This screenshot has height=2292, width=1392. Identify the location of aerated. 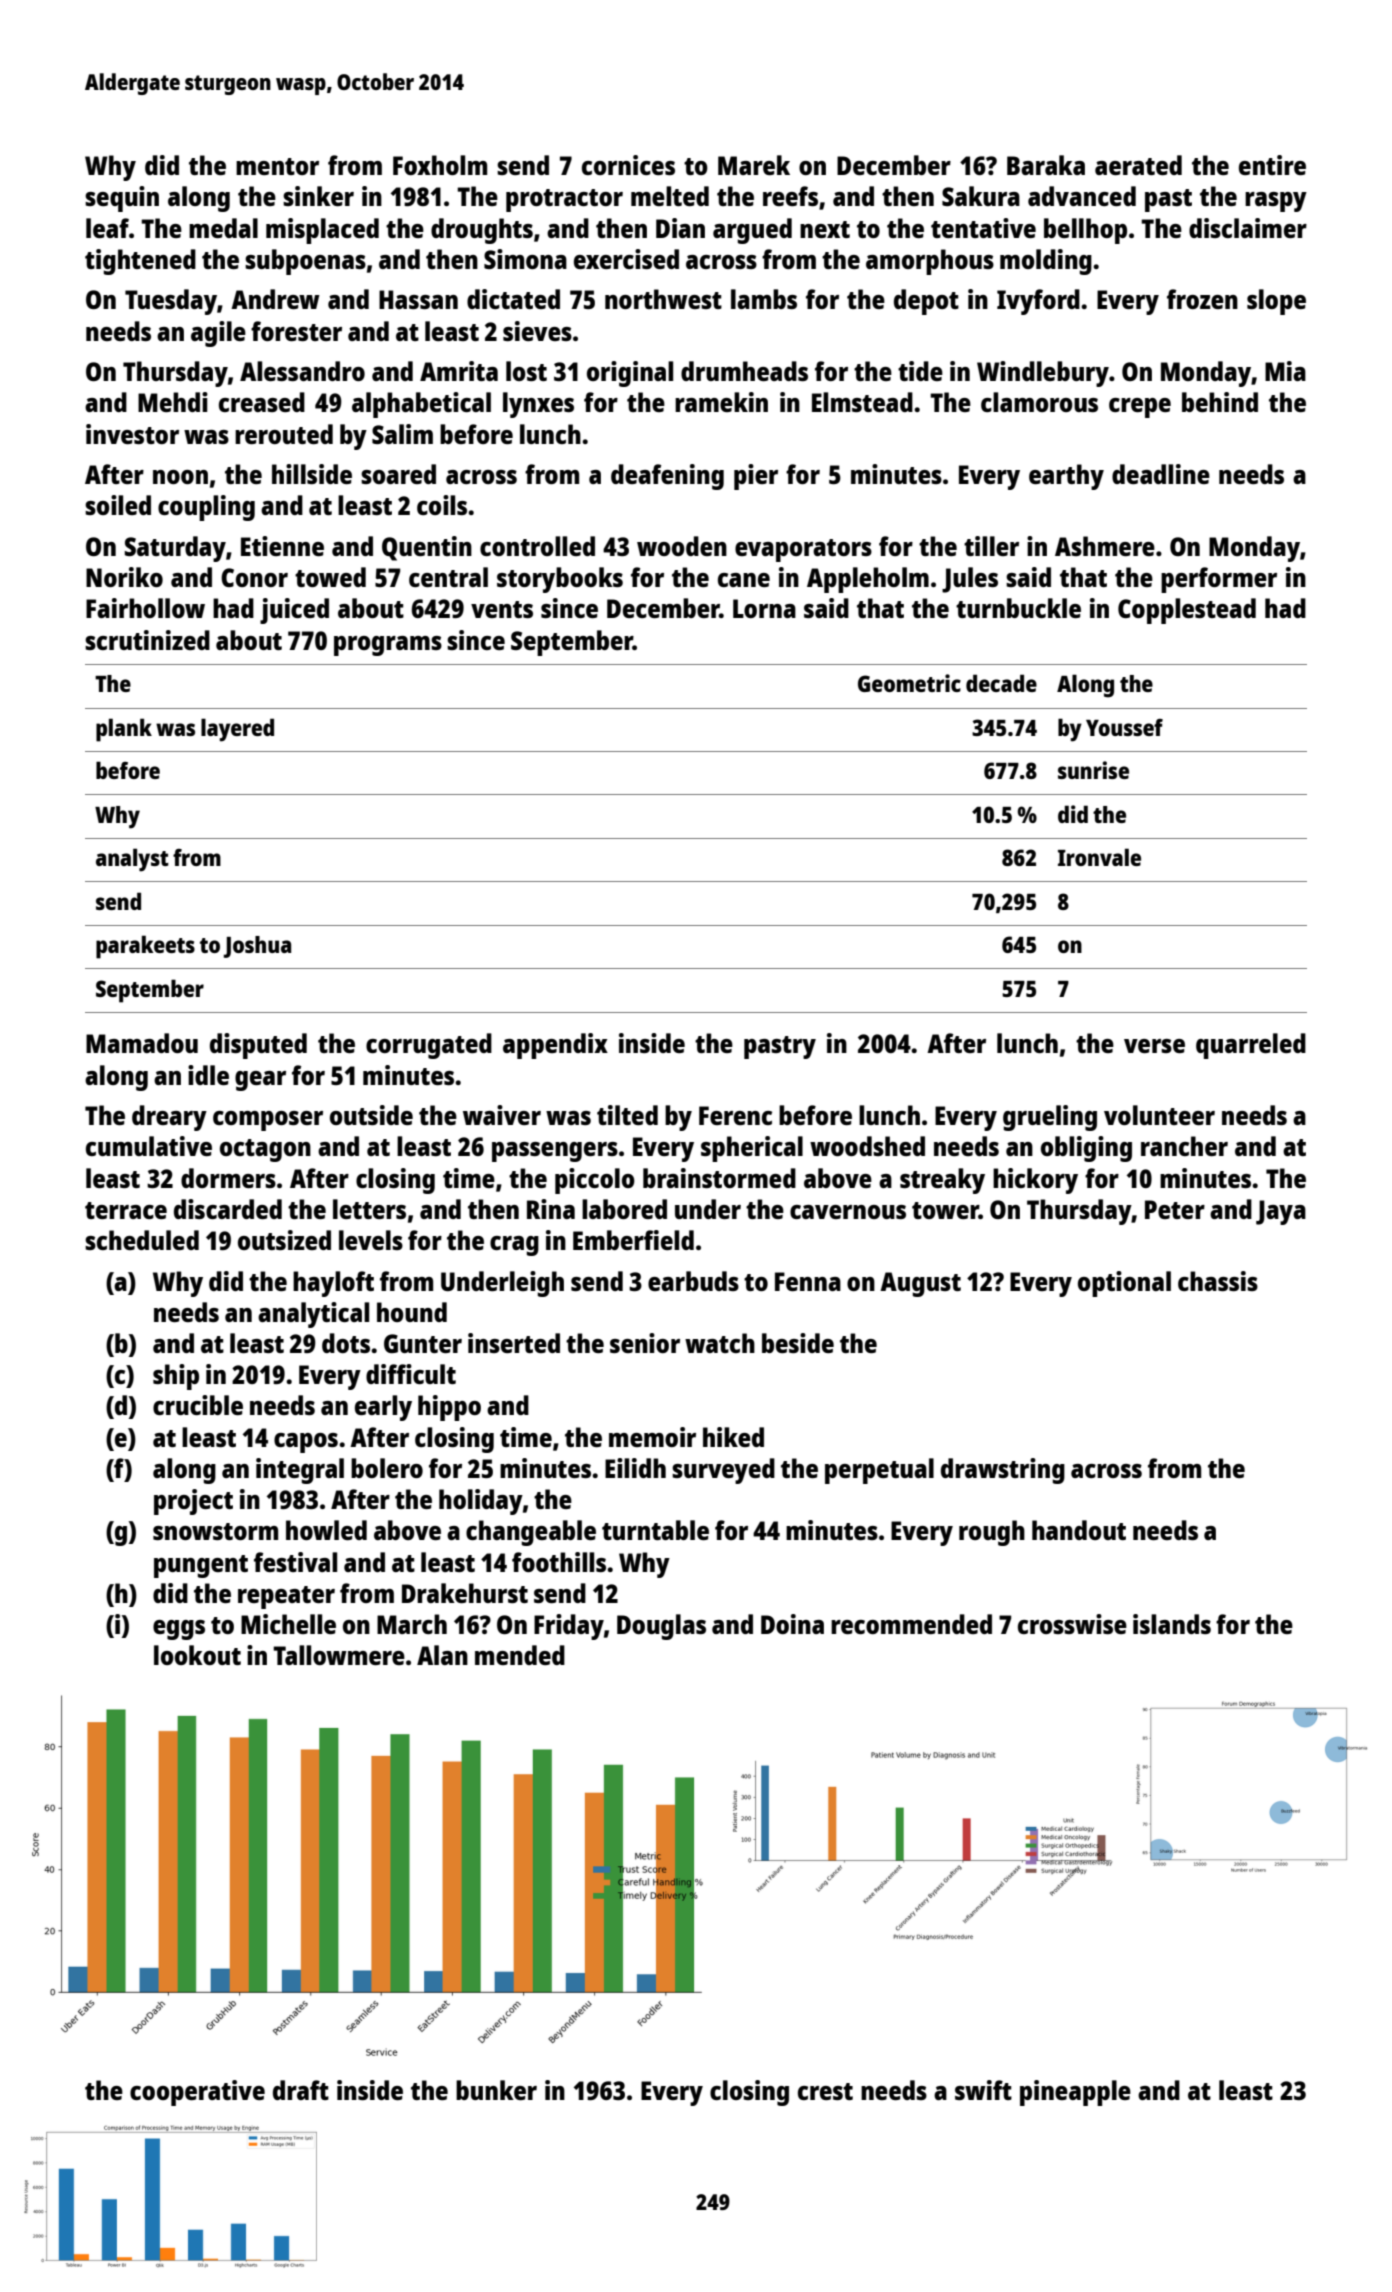
(1138, 165).
